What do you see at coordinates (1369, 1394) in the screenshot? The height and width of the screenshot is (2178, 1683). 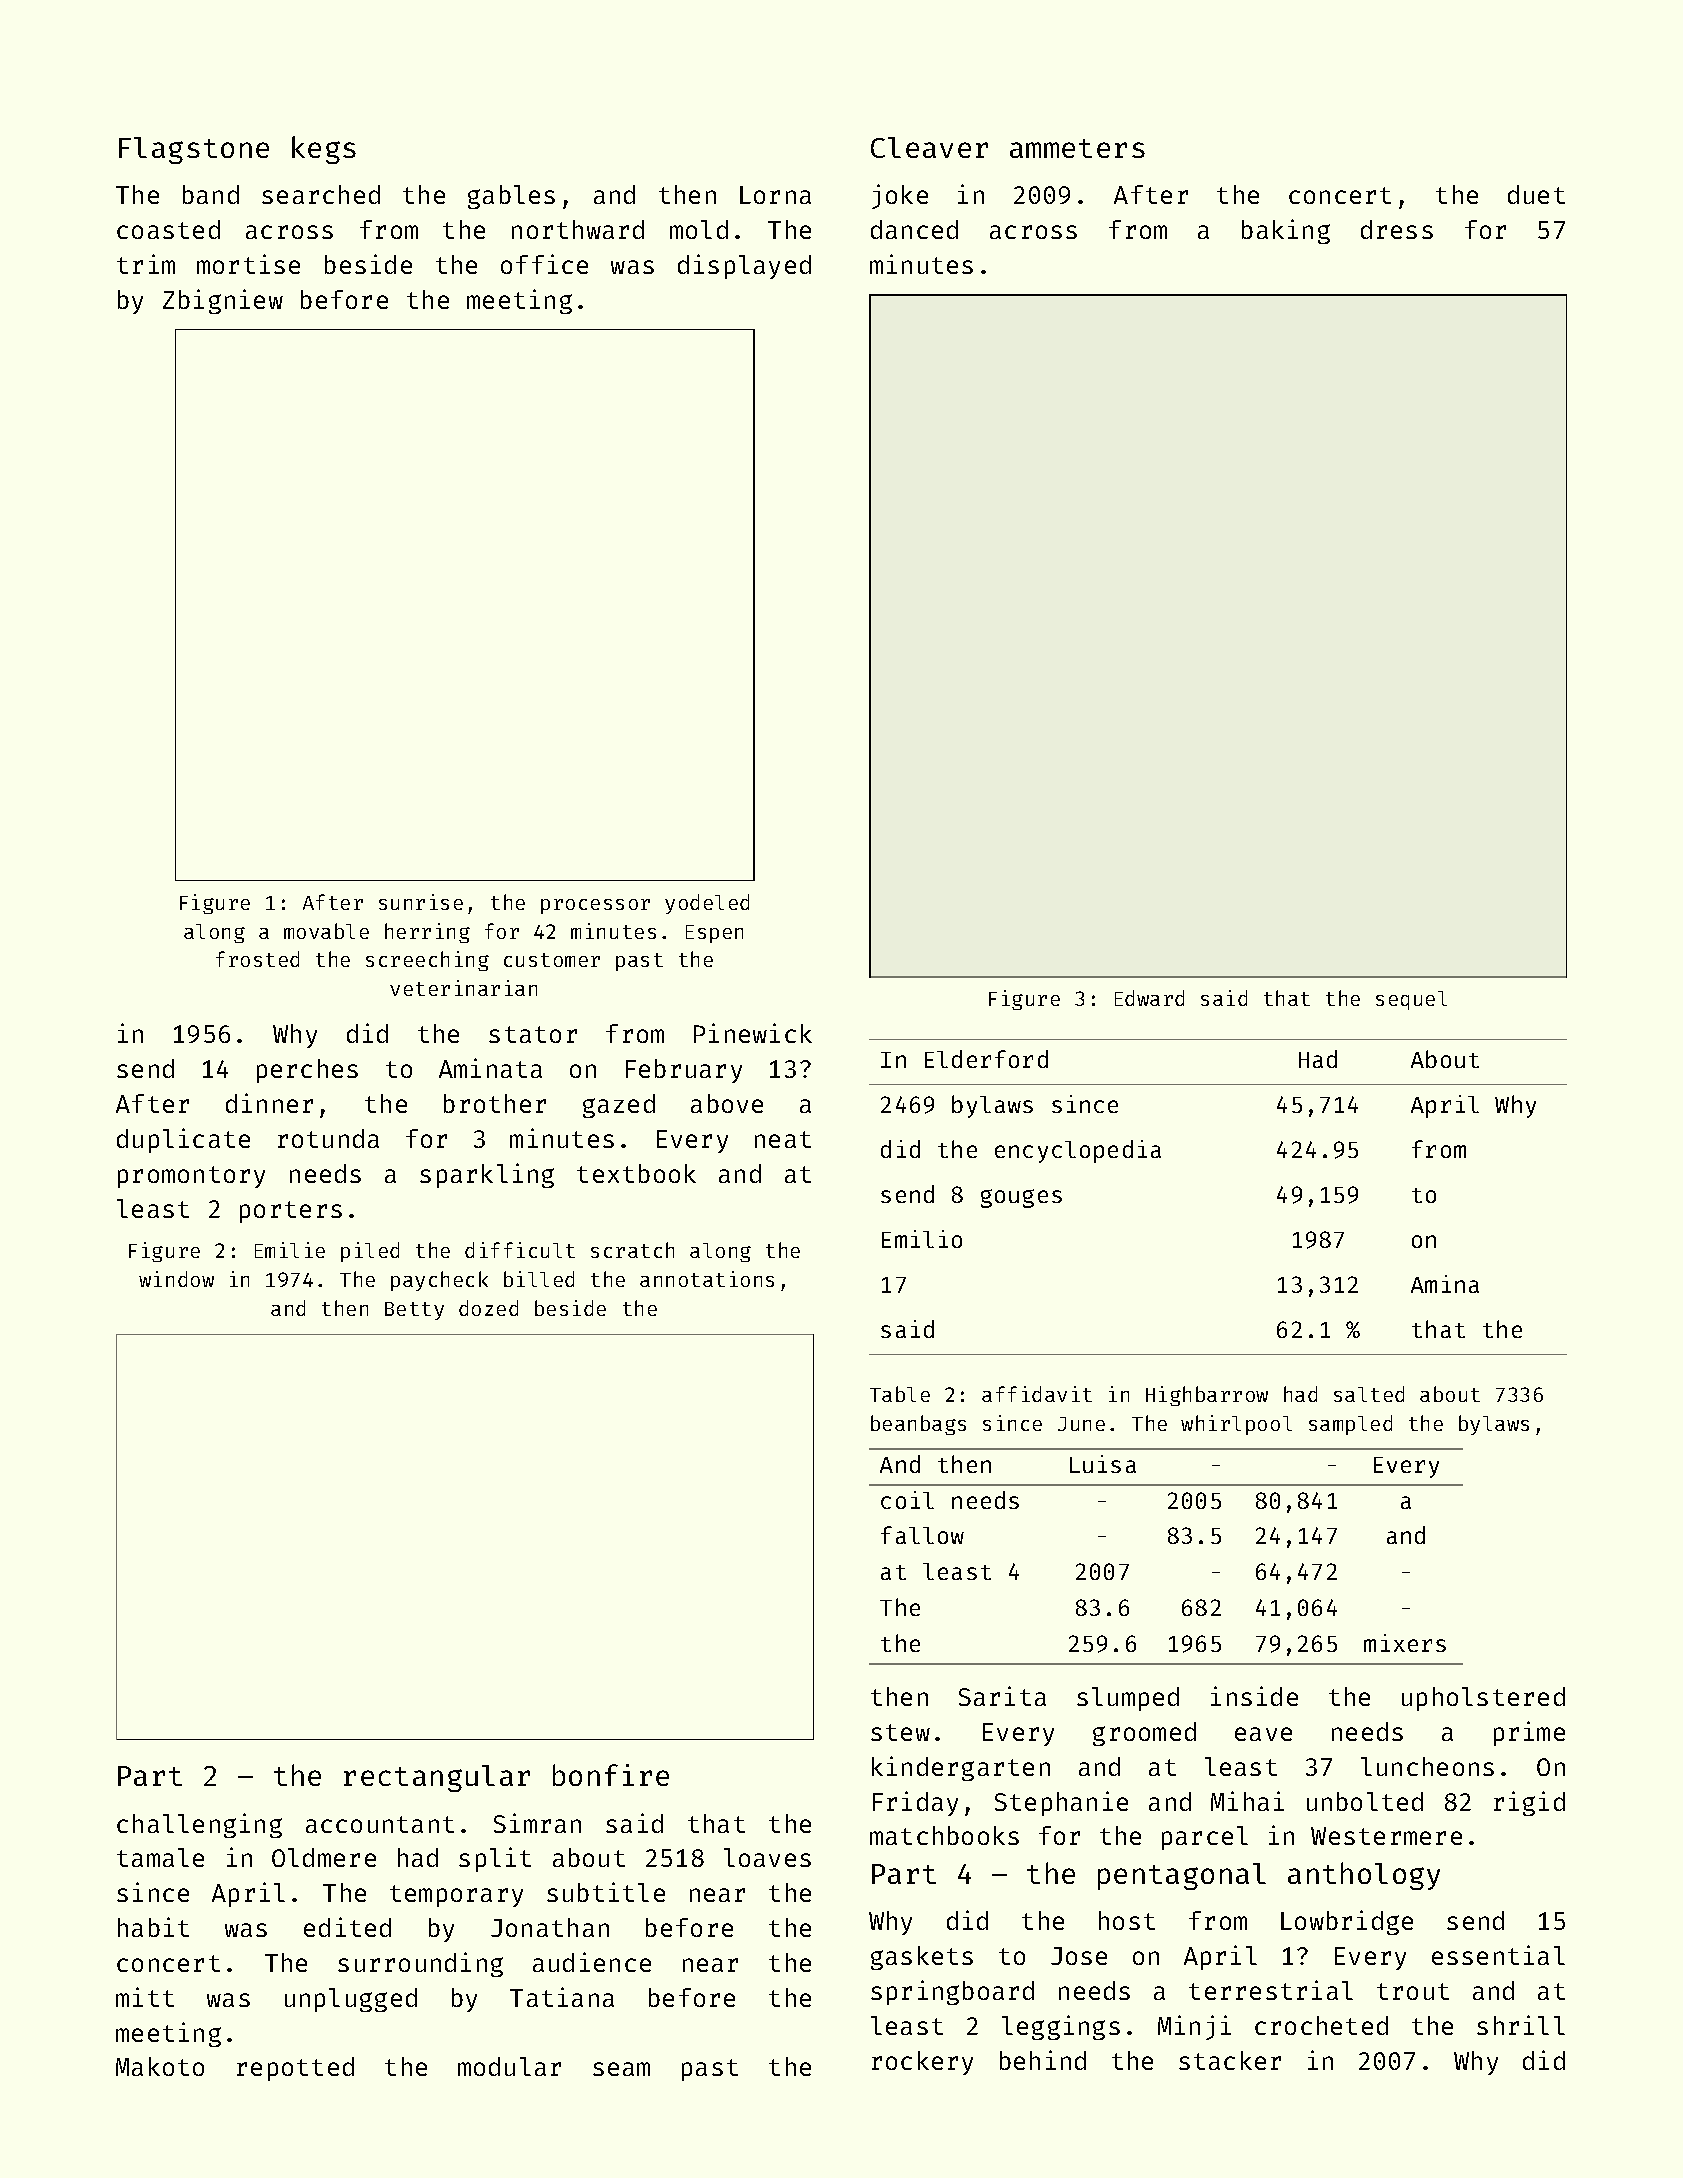 I see `salted` at bounding box center [1369, 1394].
